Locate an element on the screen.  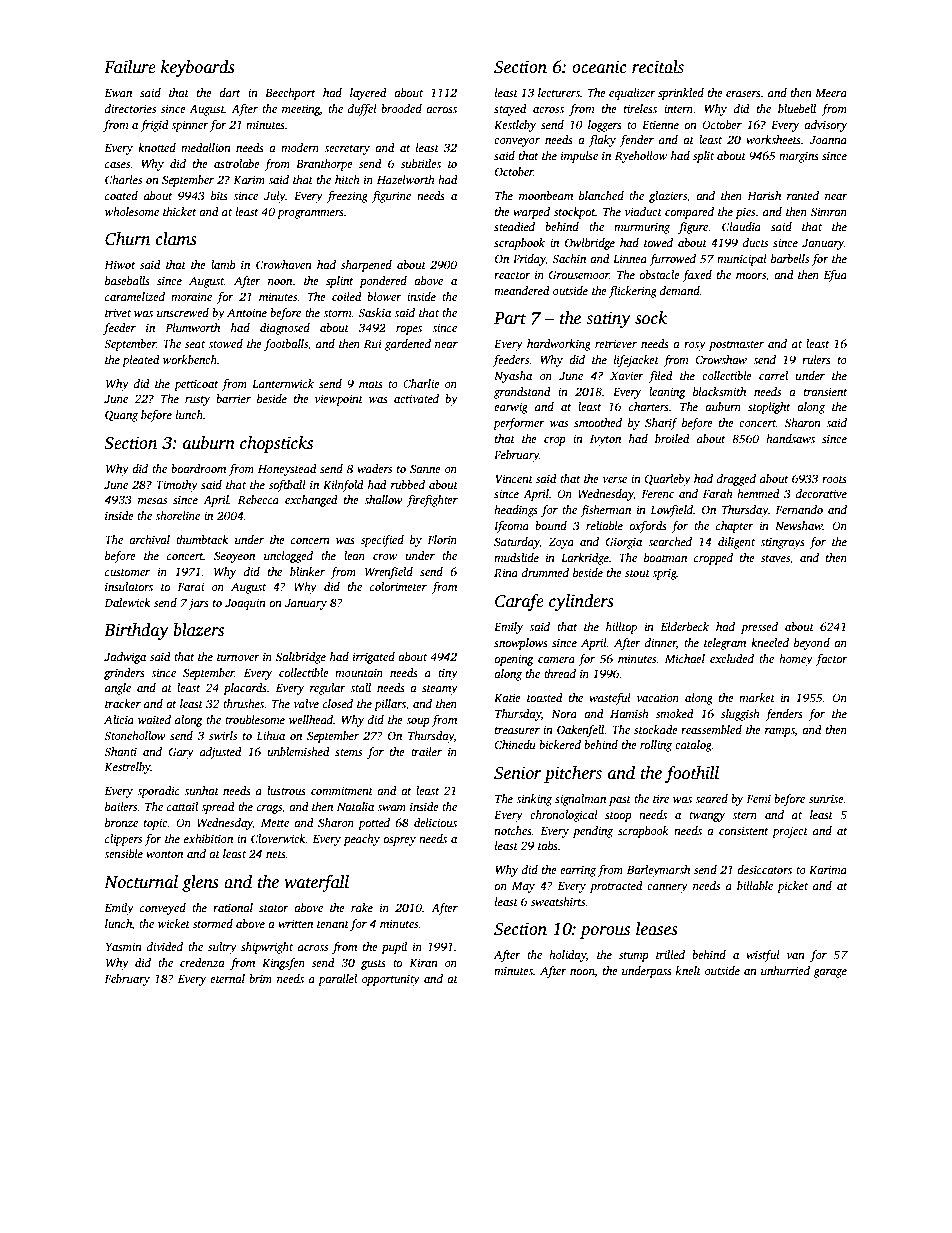
pondered is located at coordinates (383, 282).
